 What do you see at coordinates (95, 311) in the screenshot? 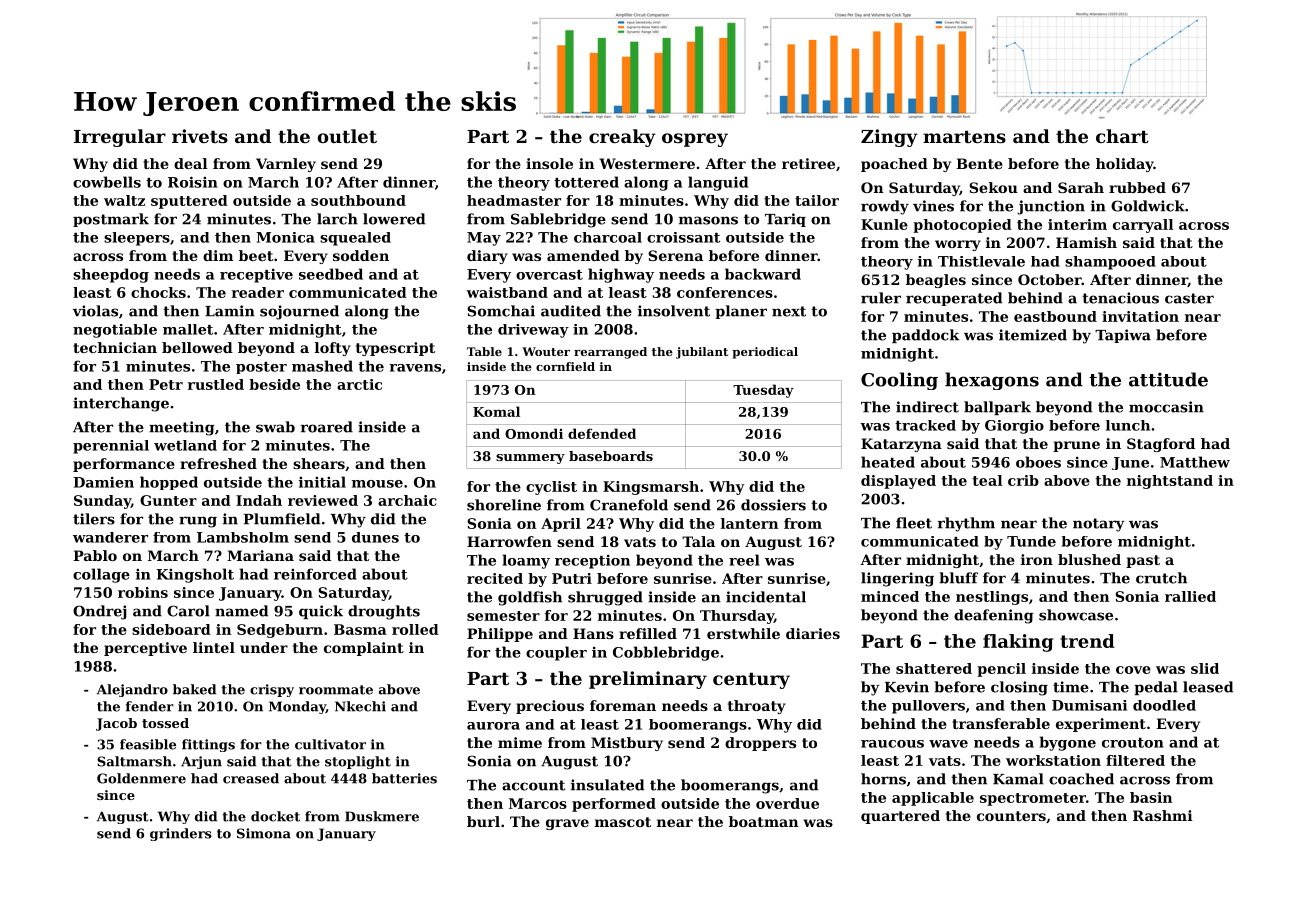
I see `violas` at bounding box center [95, 311].
